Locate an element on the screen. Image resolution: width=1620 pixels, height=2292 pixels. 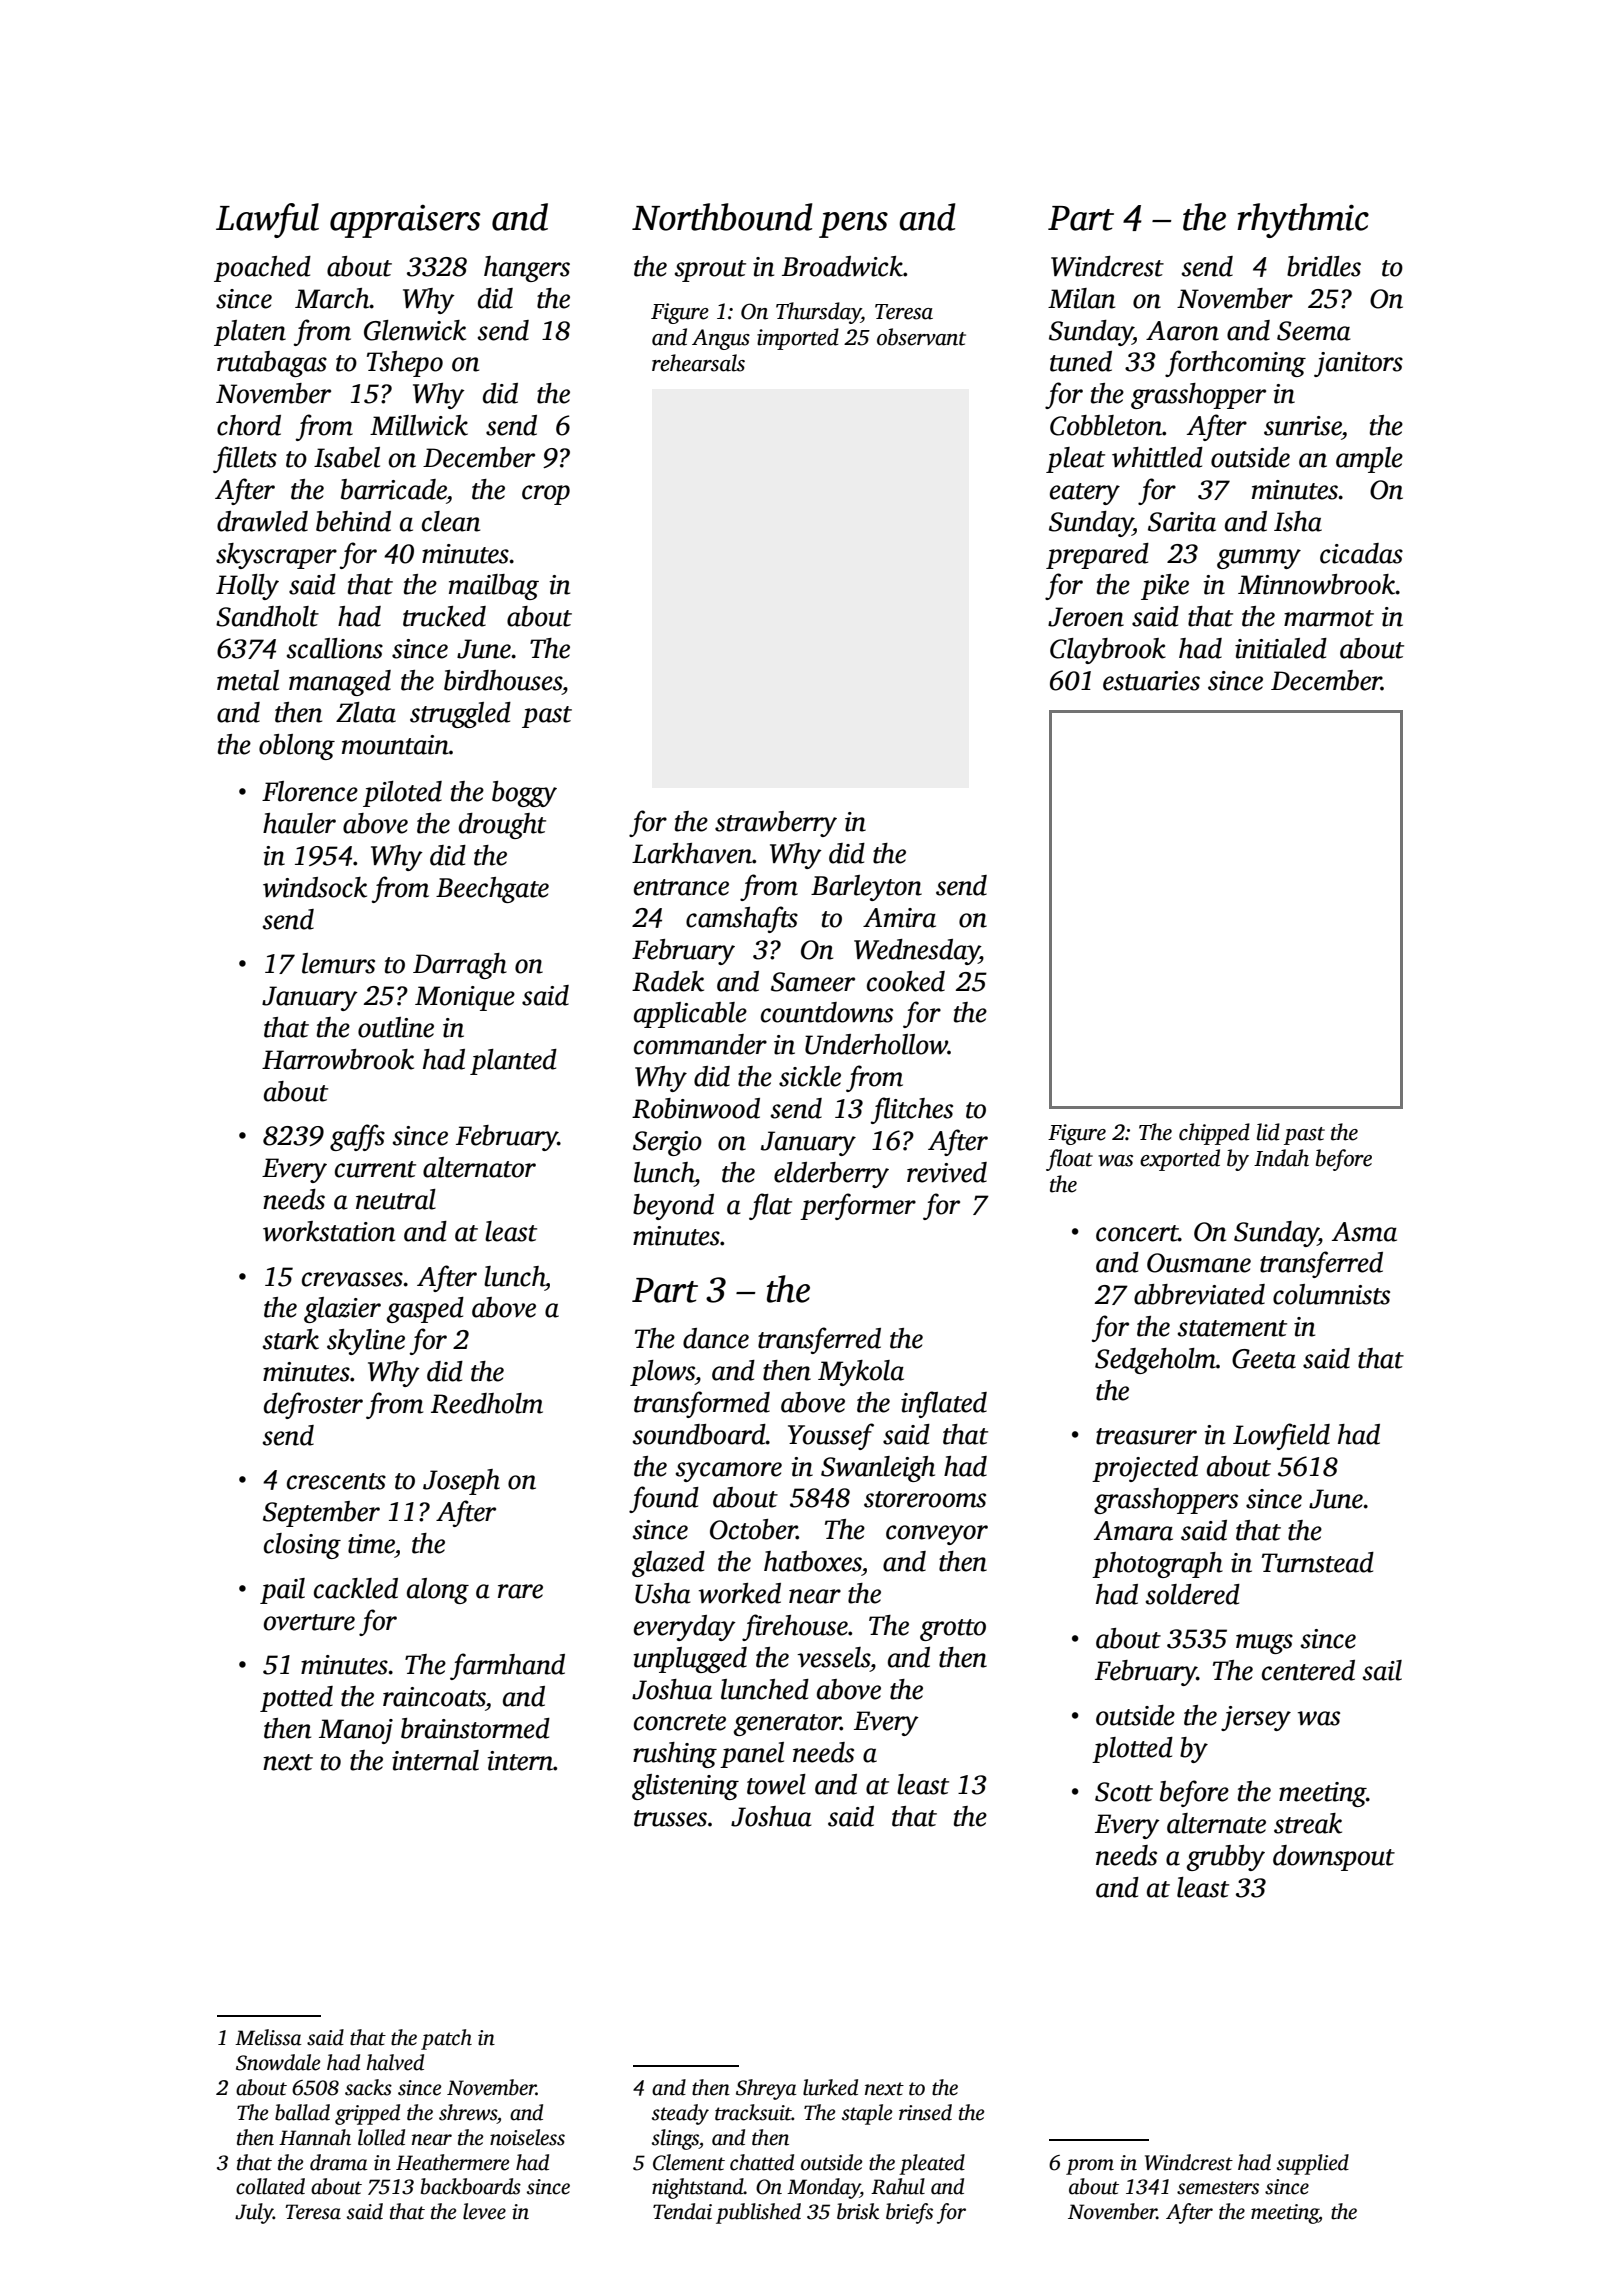
Radek is located at coordinates (668, 981).
